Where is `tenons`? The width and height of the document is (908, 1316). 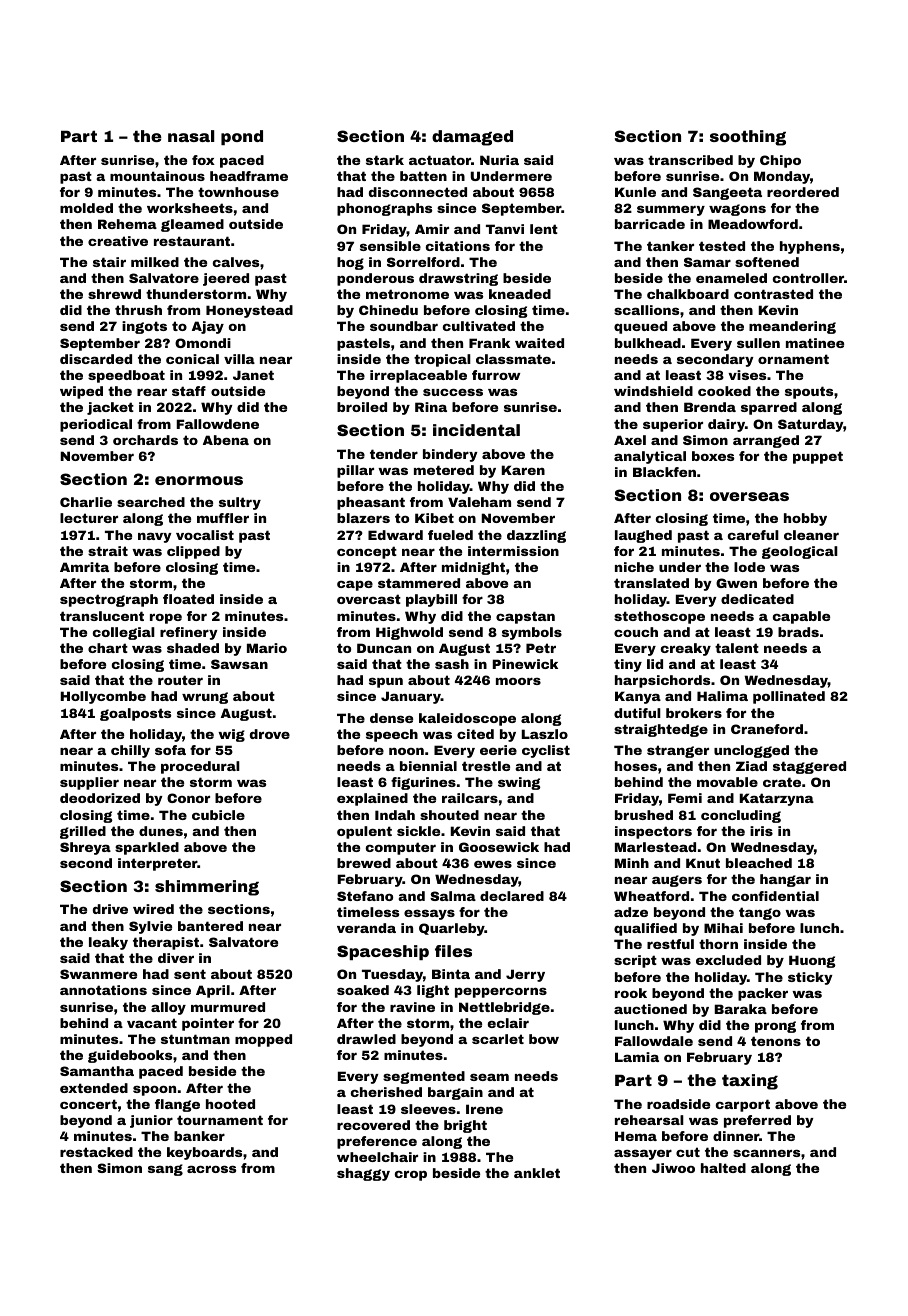
tenons is located at coordinates (776, 1041).
